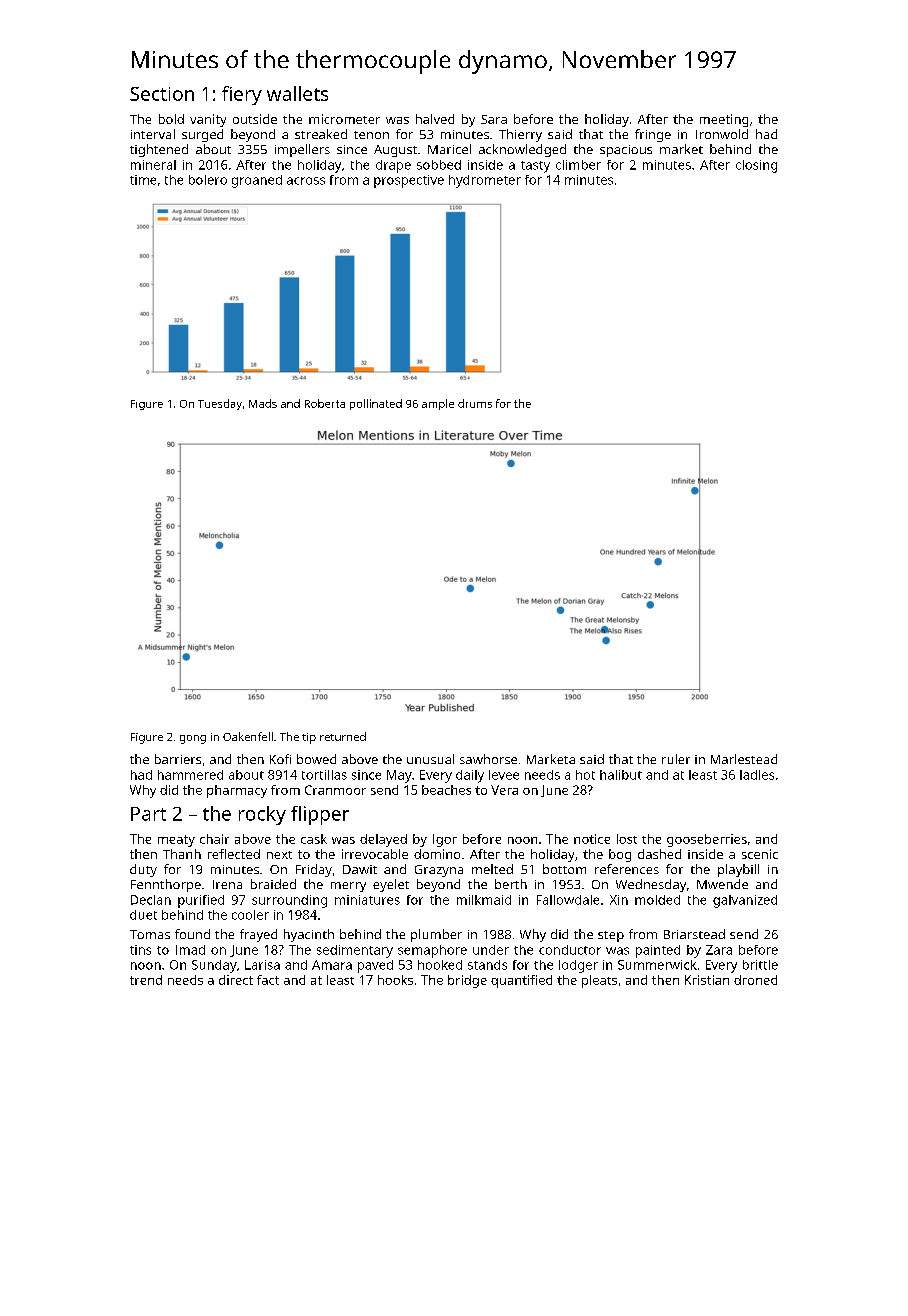  What do you see at coordinates (724, 120) in the document?
I see `meeting` at bounding box center [724, 120].
